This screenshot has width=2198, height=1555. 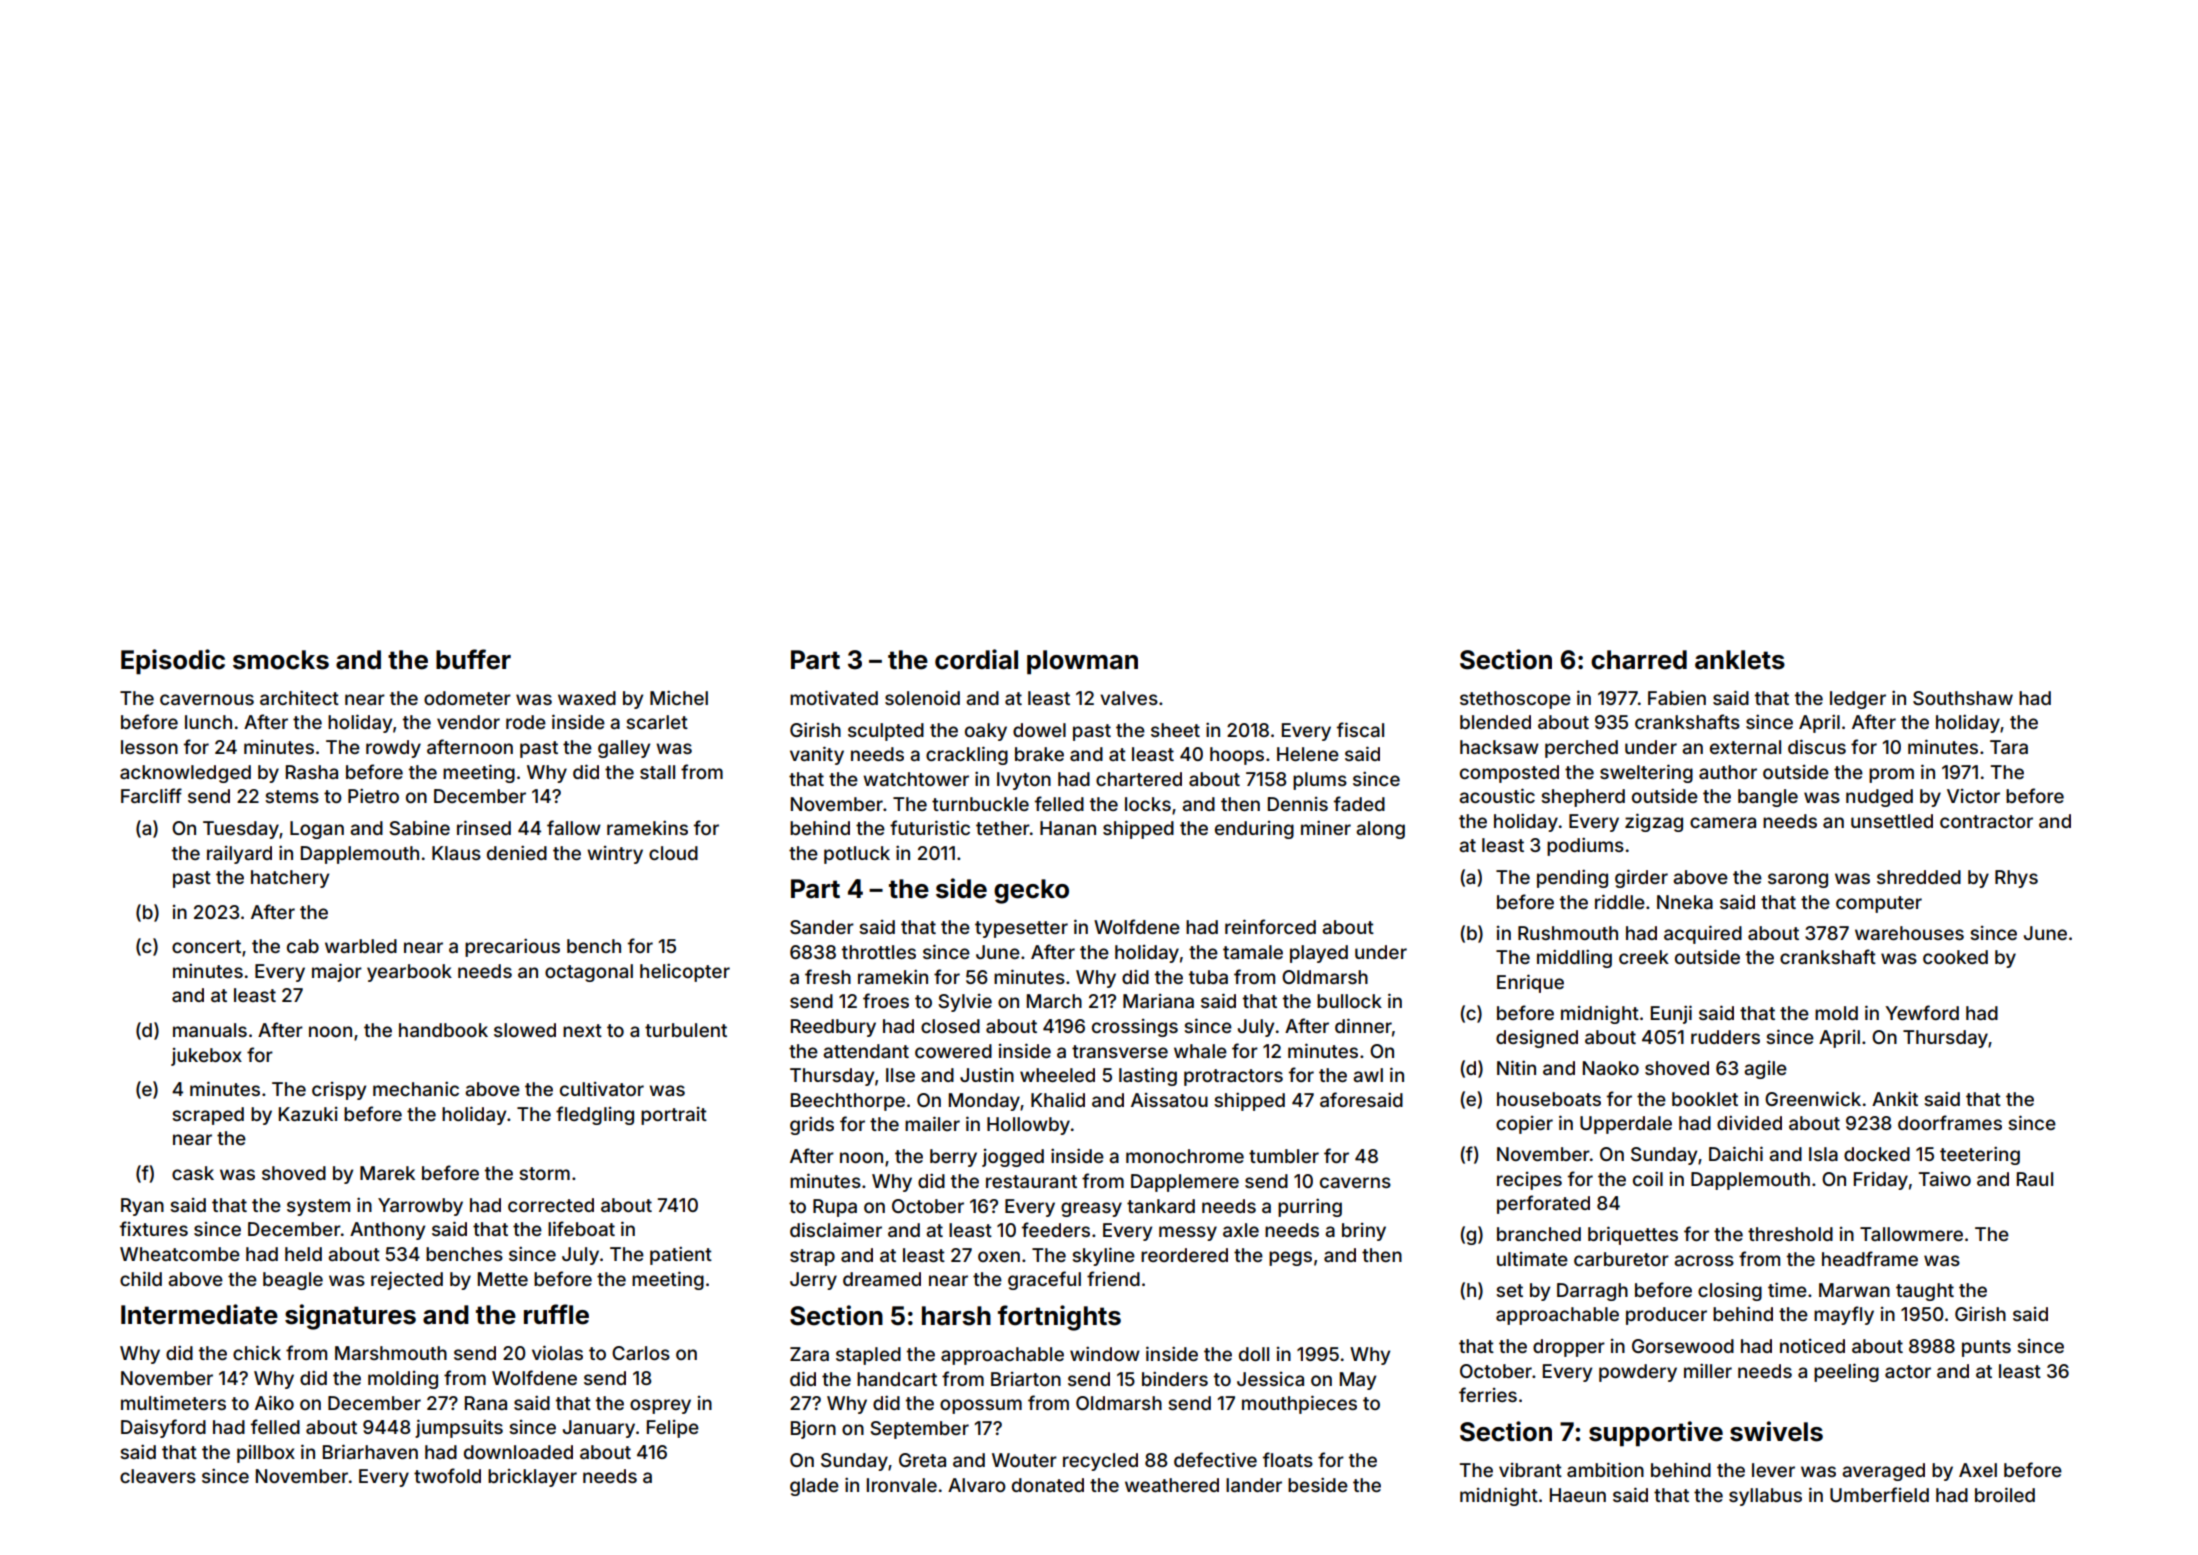 I want to click on Jerry, so click(x=813, y=1281).
